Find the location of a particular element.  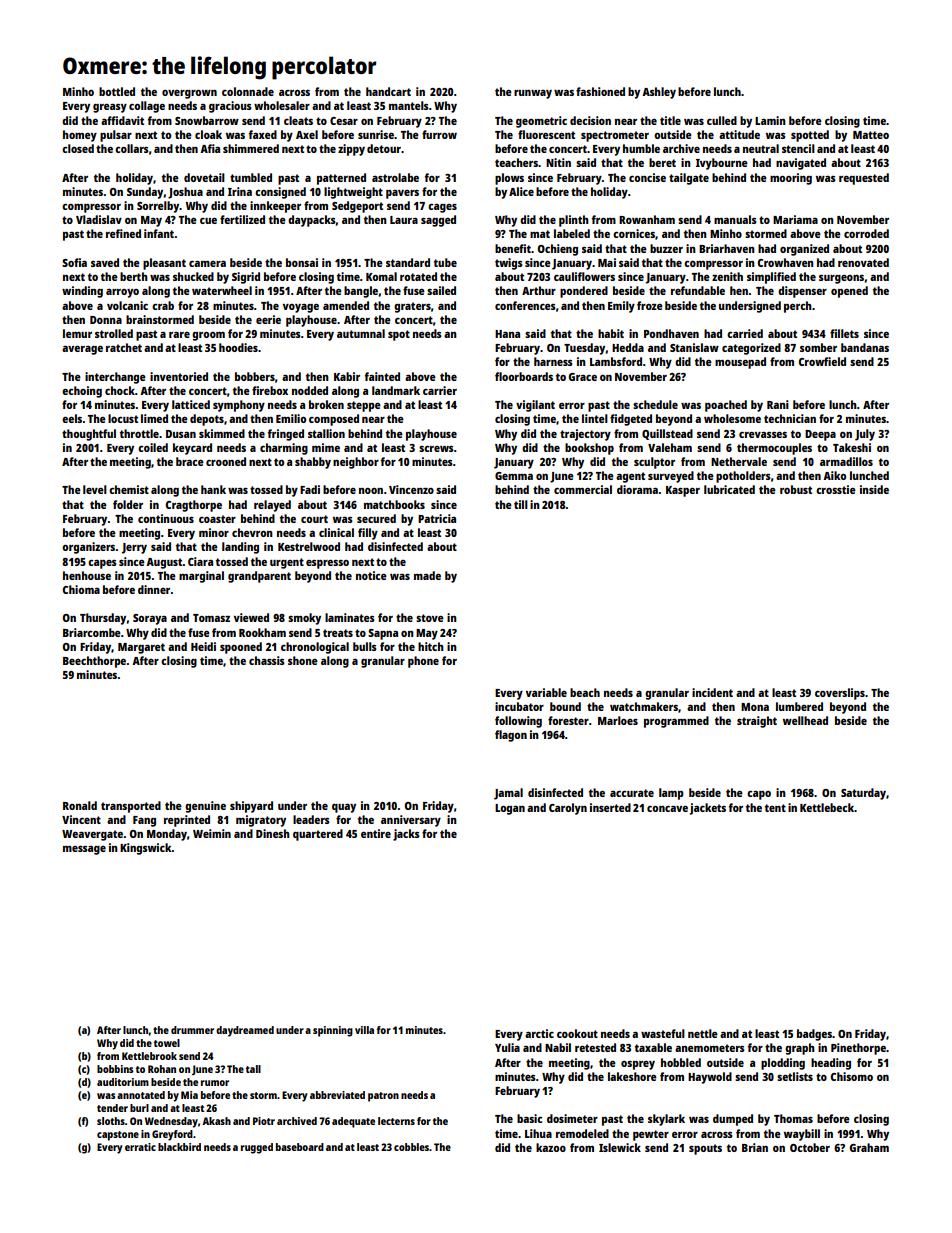

handcart is located at coordinates (388, 91).
